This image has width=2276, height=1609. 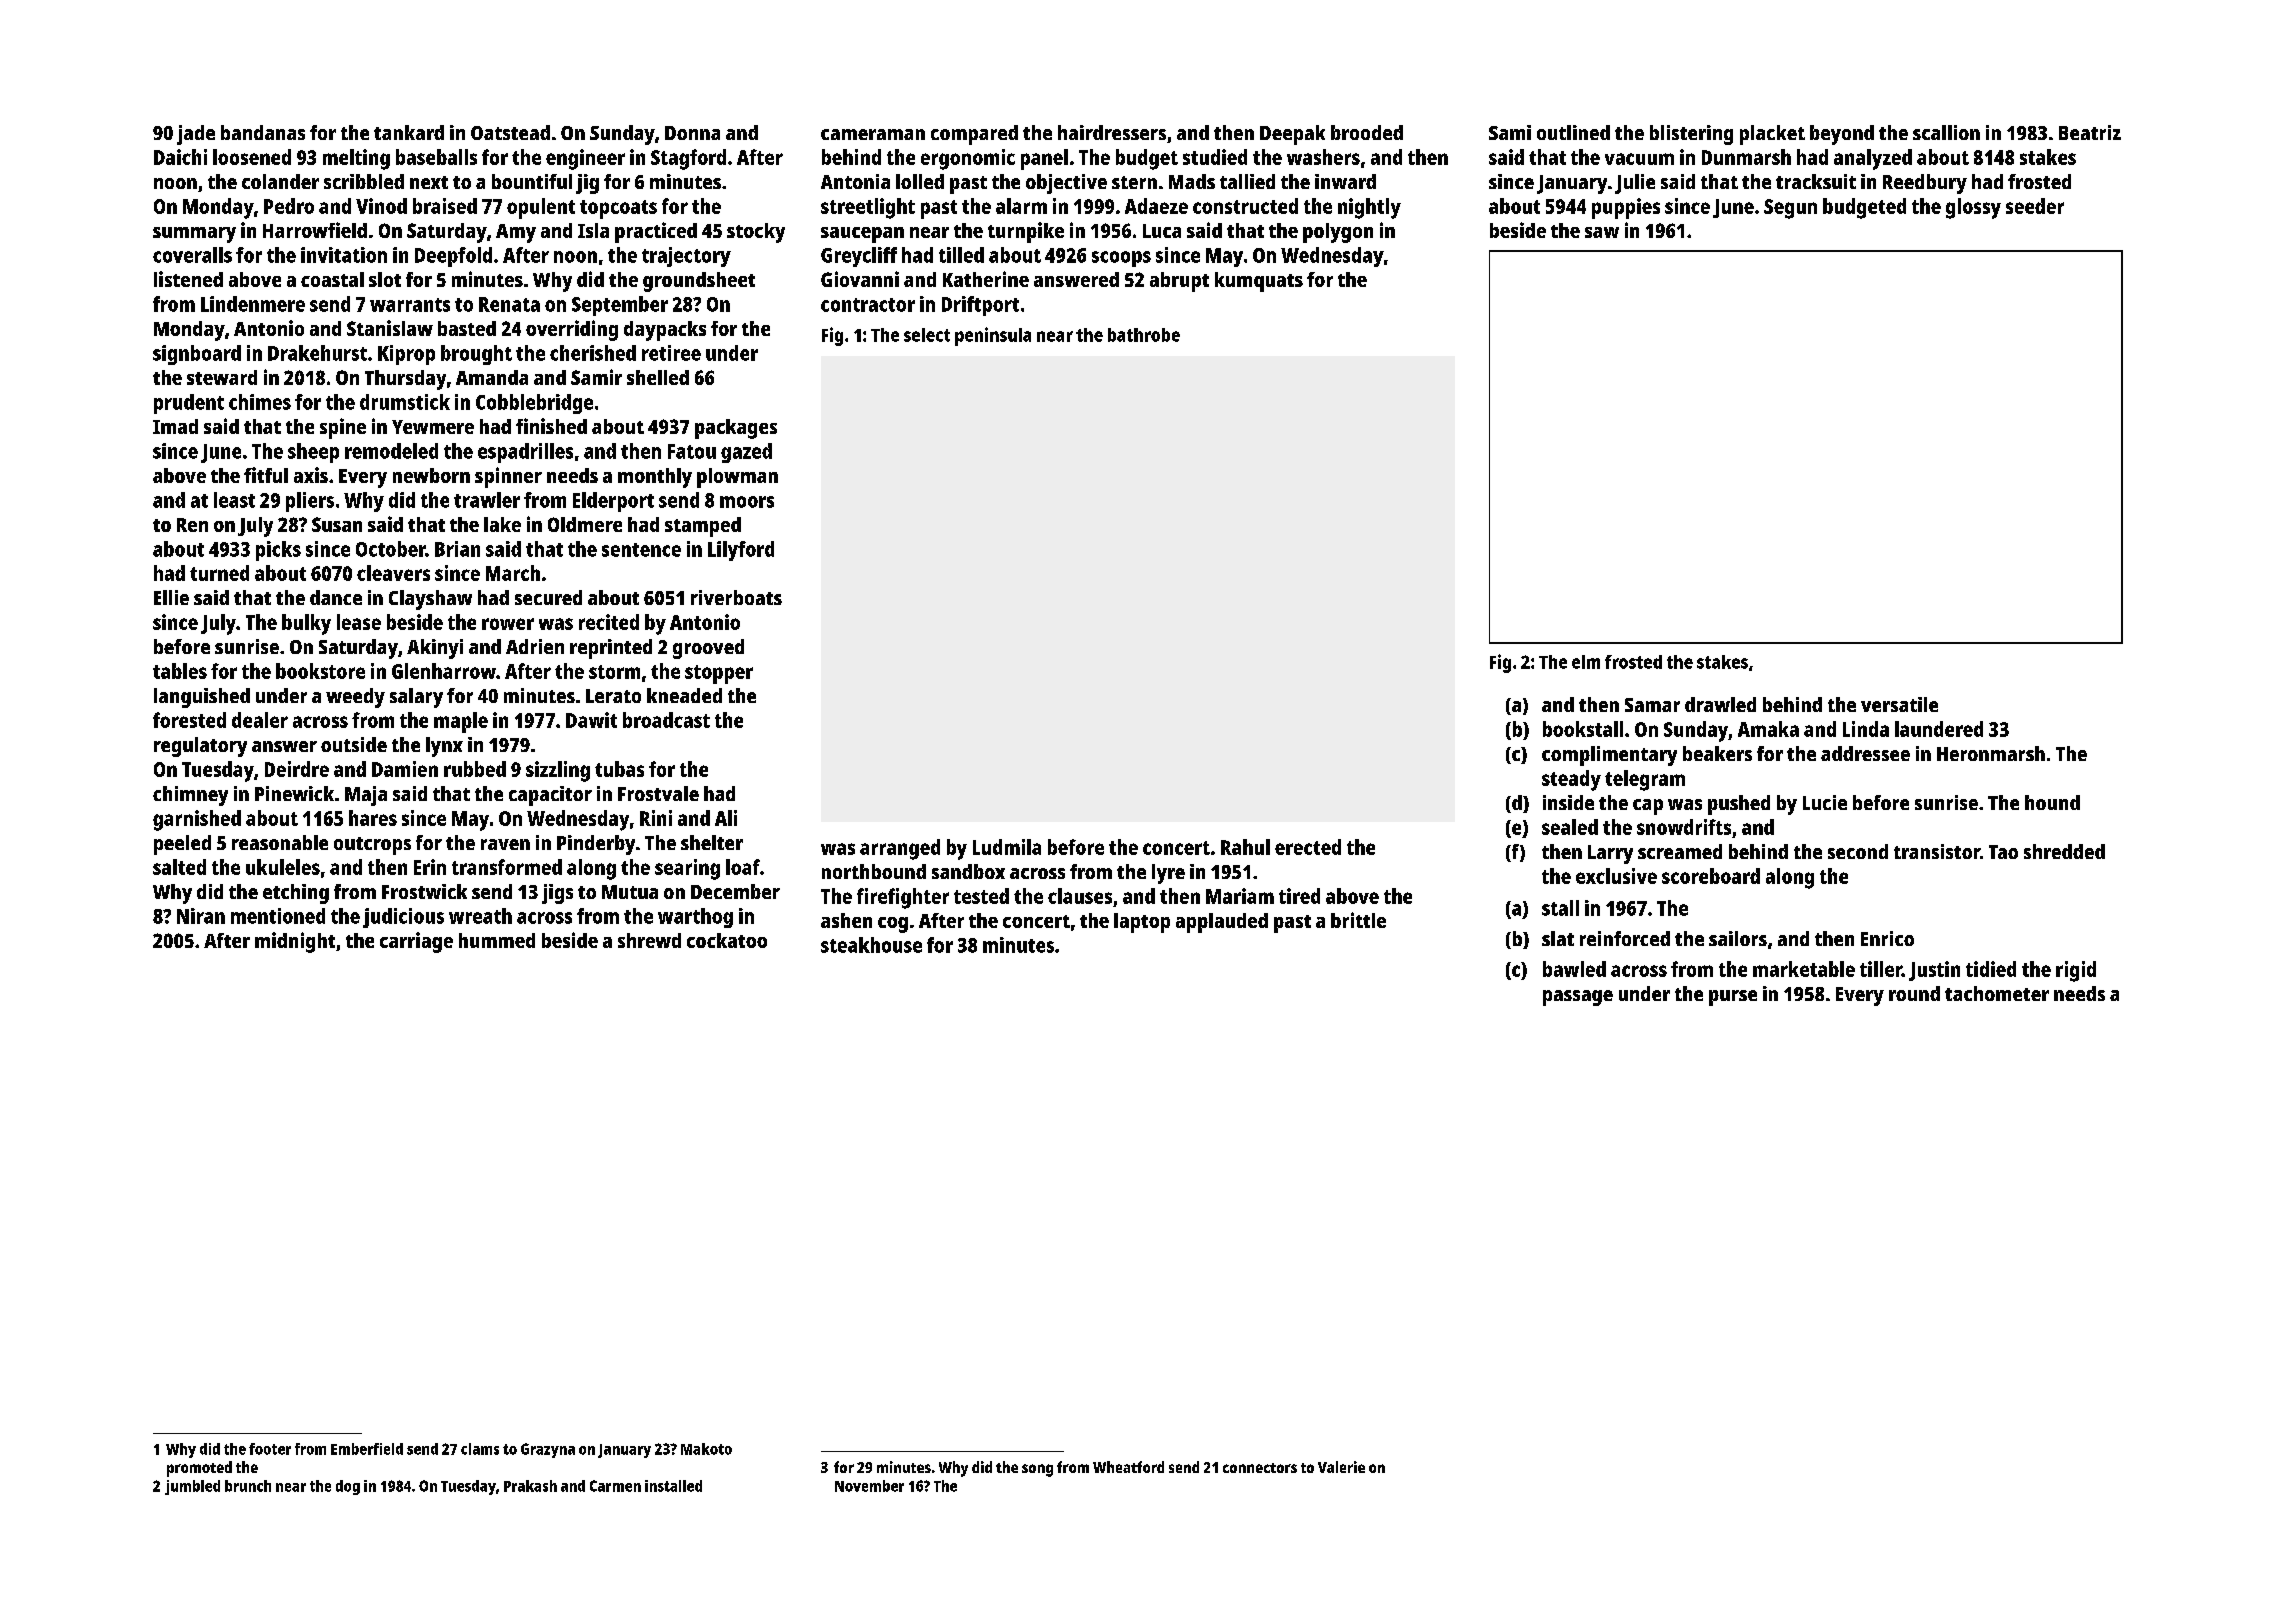 What do you see at coordinates (871, 945) in the image?
I see `steakhouse` at bounding box center [871, 945].
